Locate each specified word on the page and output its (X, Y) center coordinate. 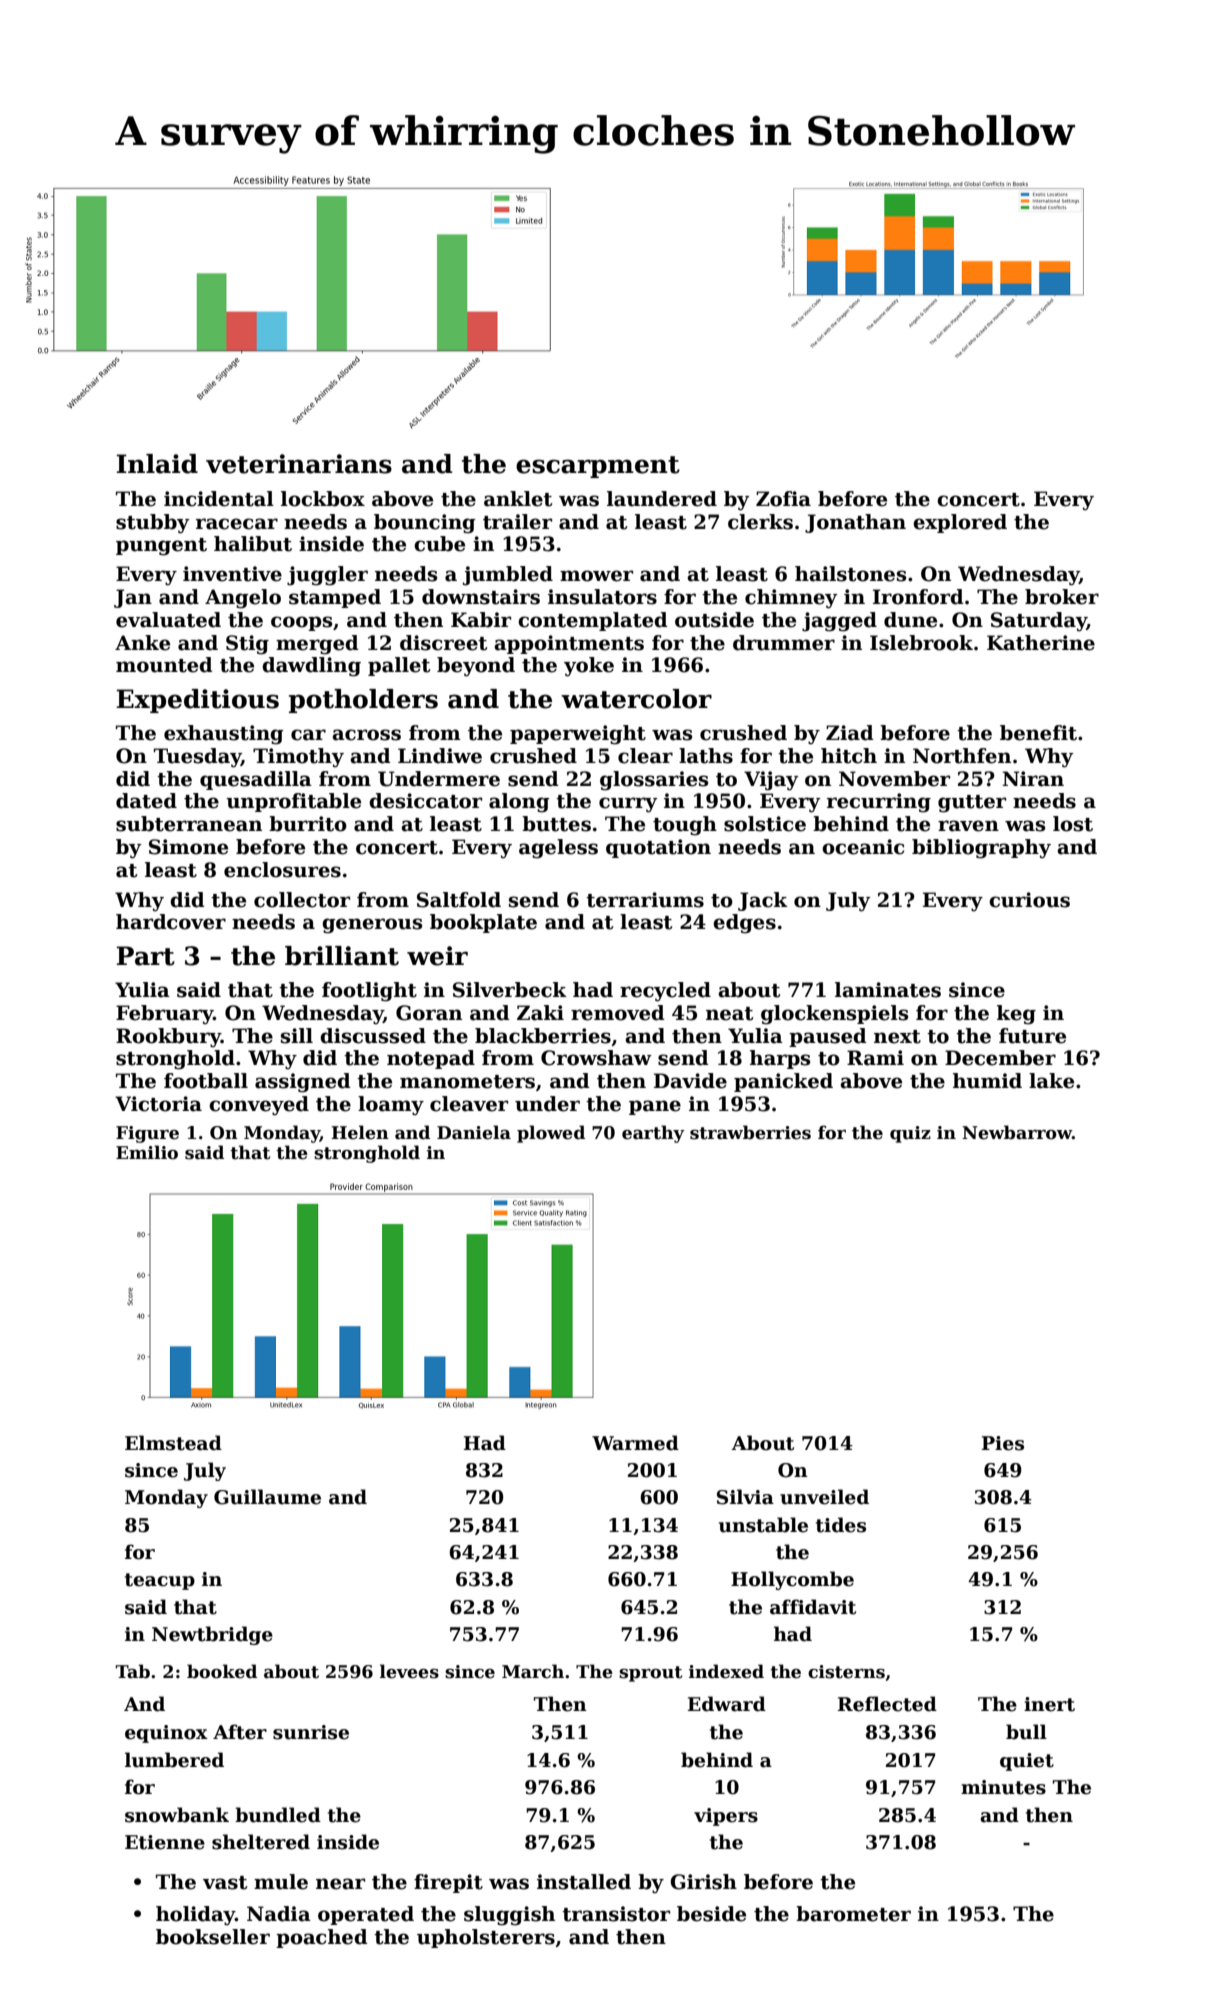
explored (960, 523)
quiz (910, 1134)
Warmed (635, 1443)
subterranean (189, 824)
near (340, 1884)
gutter (972, 804)
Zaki (540, 1013)
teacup (160, 1581)
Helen (360, 1132)
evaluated (168, 620)
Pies (1003, 1443)
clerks (760, 522)
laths (706, 756)
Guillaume (267, 1497)
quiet (1027, 1762)
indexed (726, 1671)
